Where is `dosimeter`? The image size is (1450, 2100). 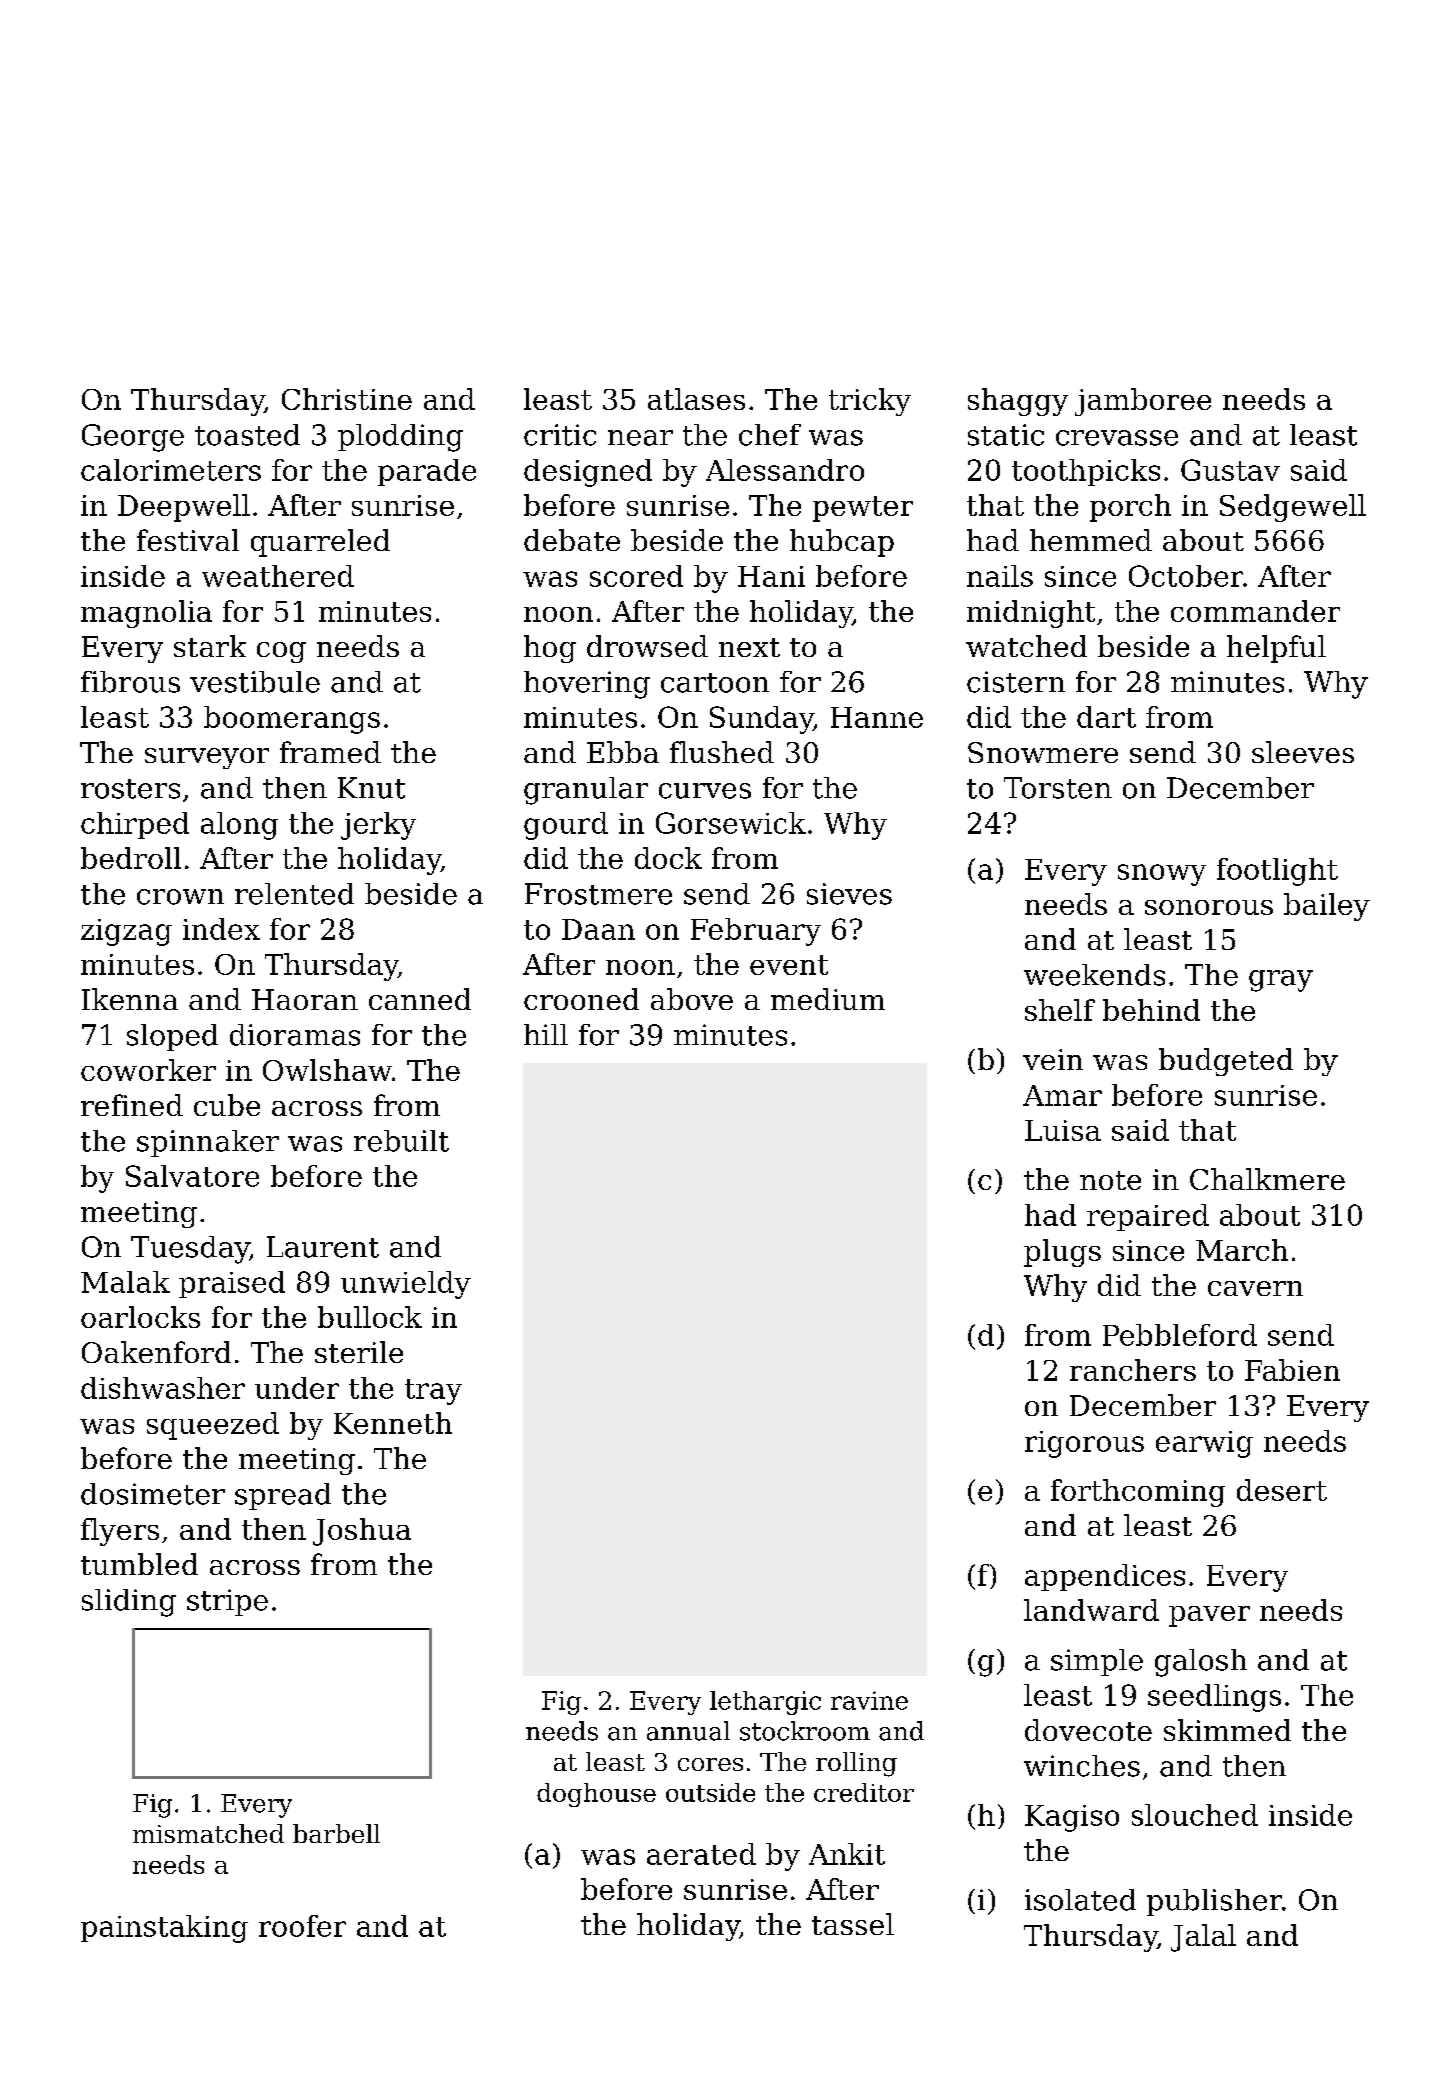 dosimeter is located at coordinates (153, 1494).
